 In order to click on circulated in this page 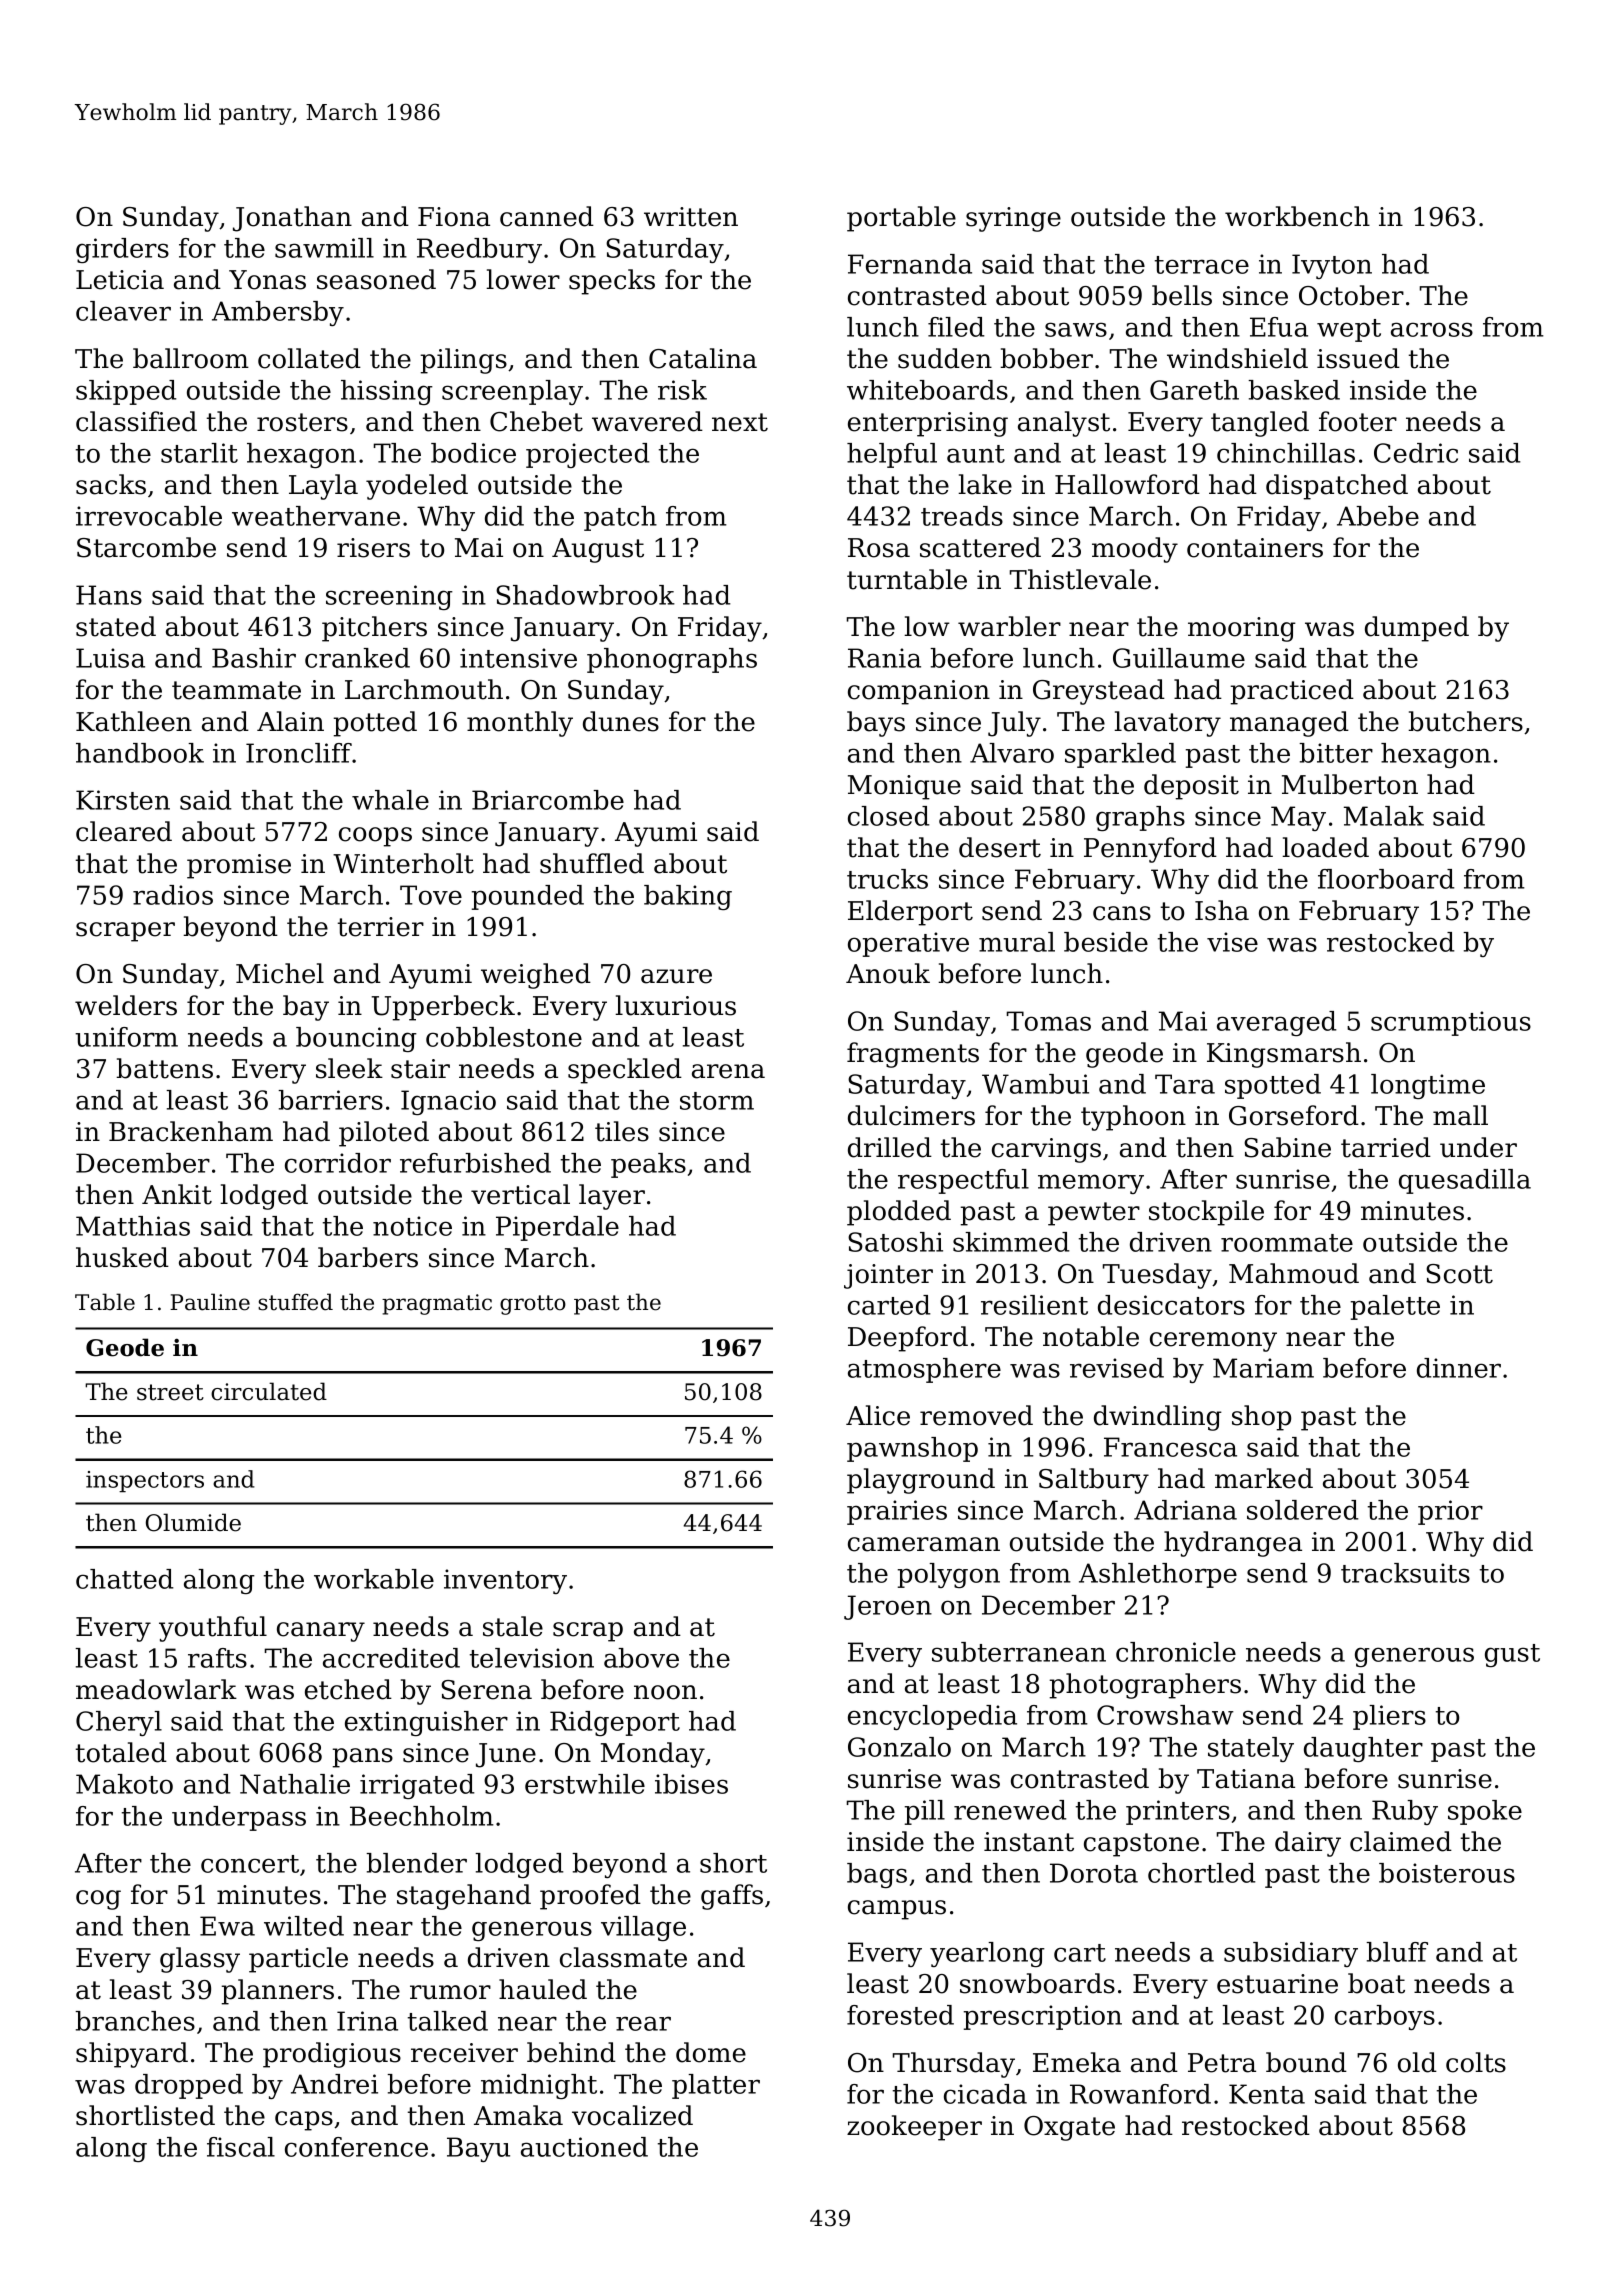, I will do `click(269, 1391)`.
